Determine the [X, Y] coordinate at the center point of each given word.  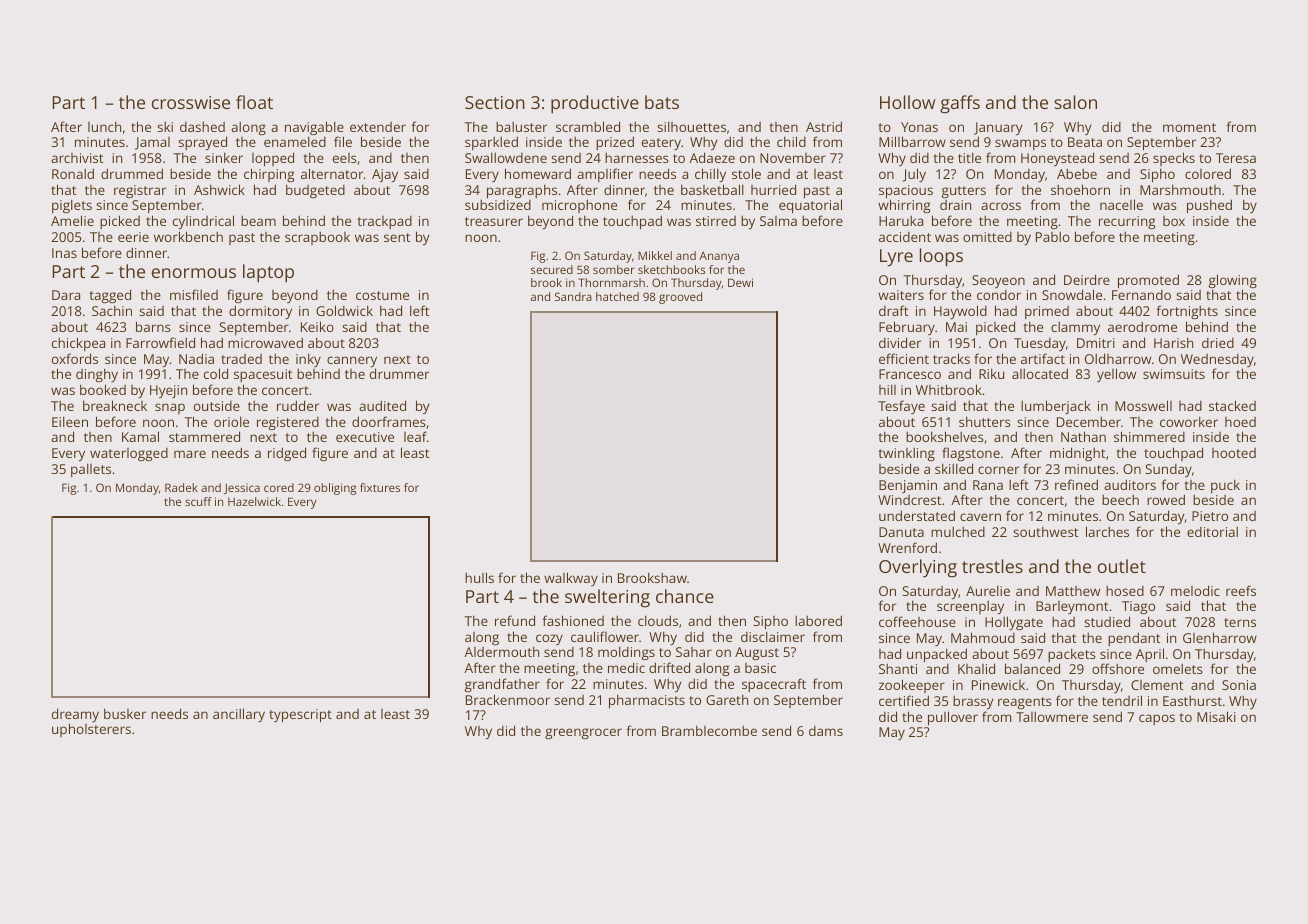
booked [103, 389]
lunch [104, 126]
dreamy [75, 715]
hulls [479, 577]
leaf [415, 436]
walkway [571, 579]
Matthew [1073, 591]
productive [595, 104]
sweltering [607, 598]
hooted [1234, 453]
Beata [1085, 142]
